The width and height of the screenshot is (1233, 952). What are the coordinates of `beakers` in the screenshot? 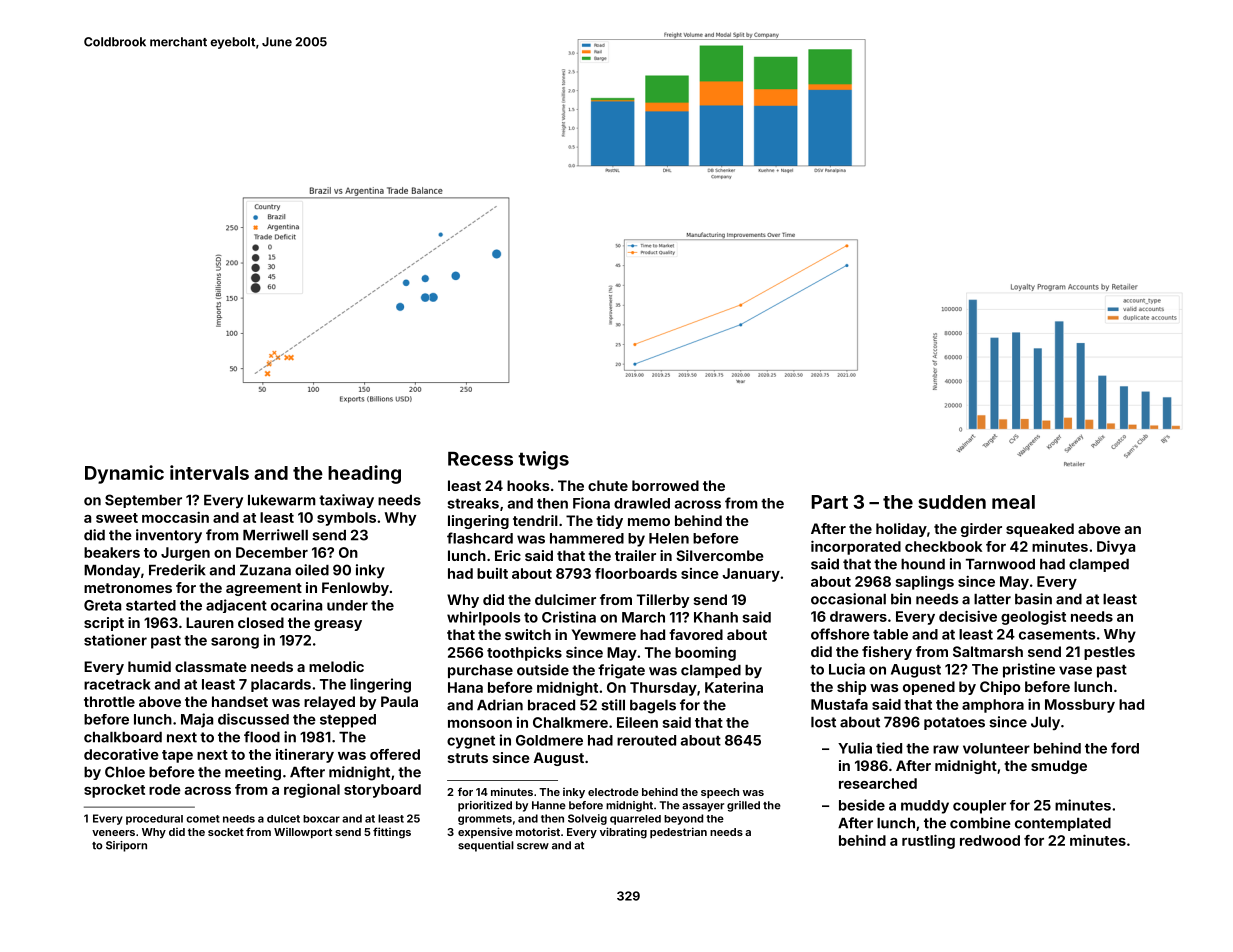 It's located at (112, 552).
